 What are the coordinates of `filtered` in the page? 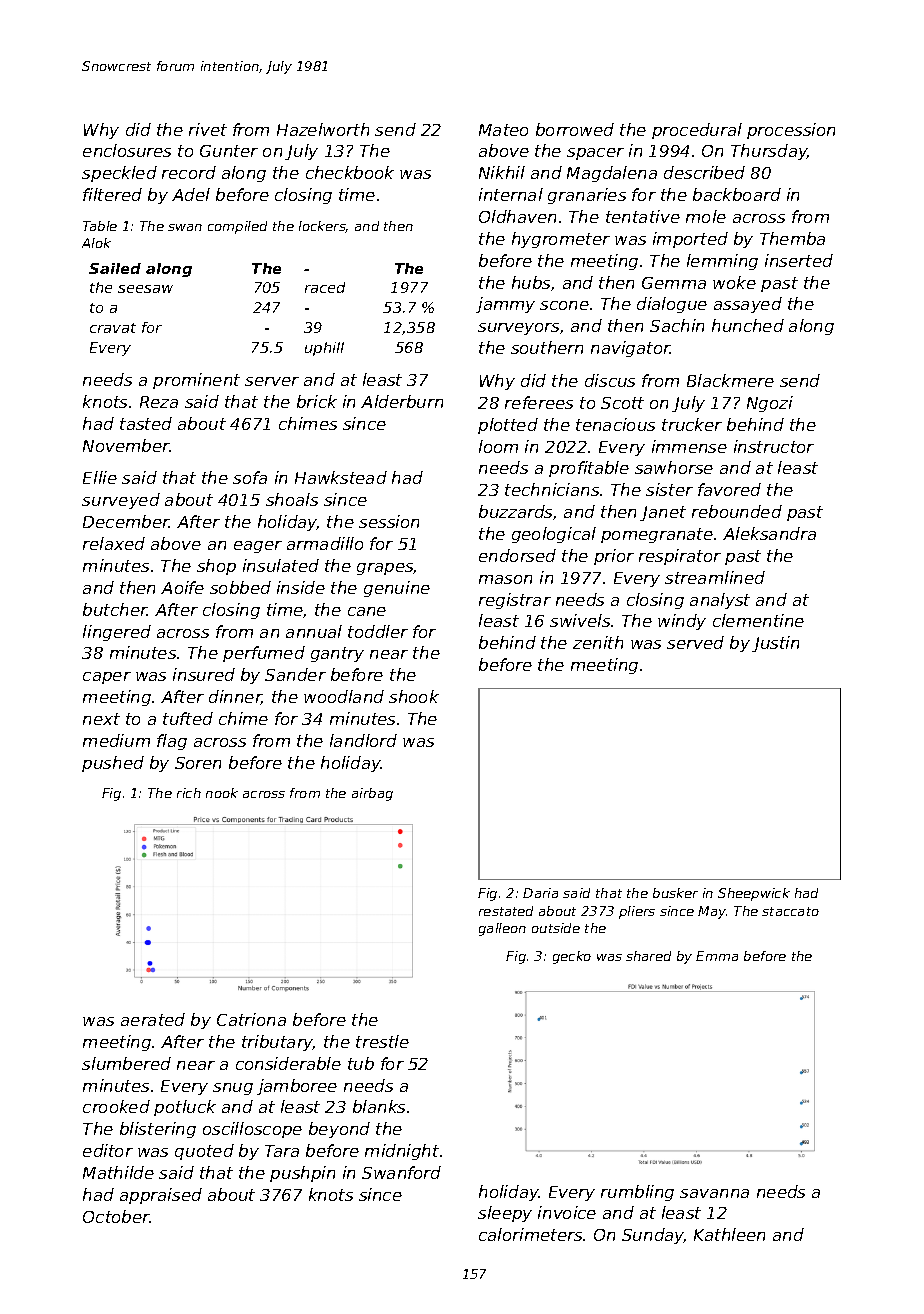 It's located at (112, 194).
